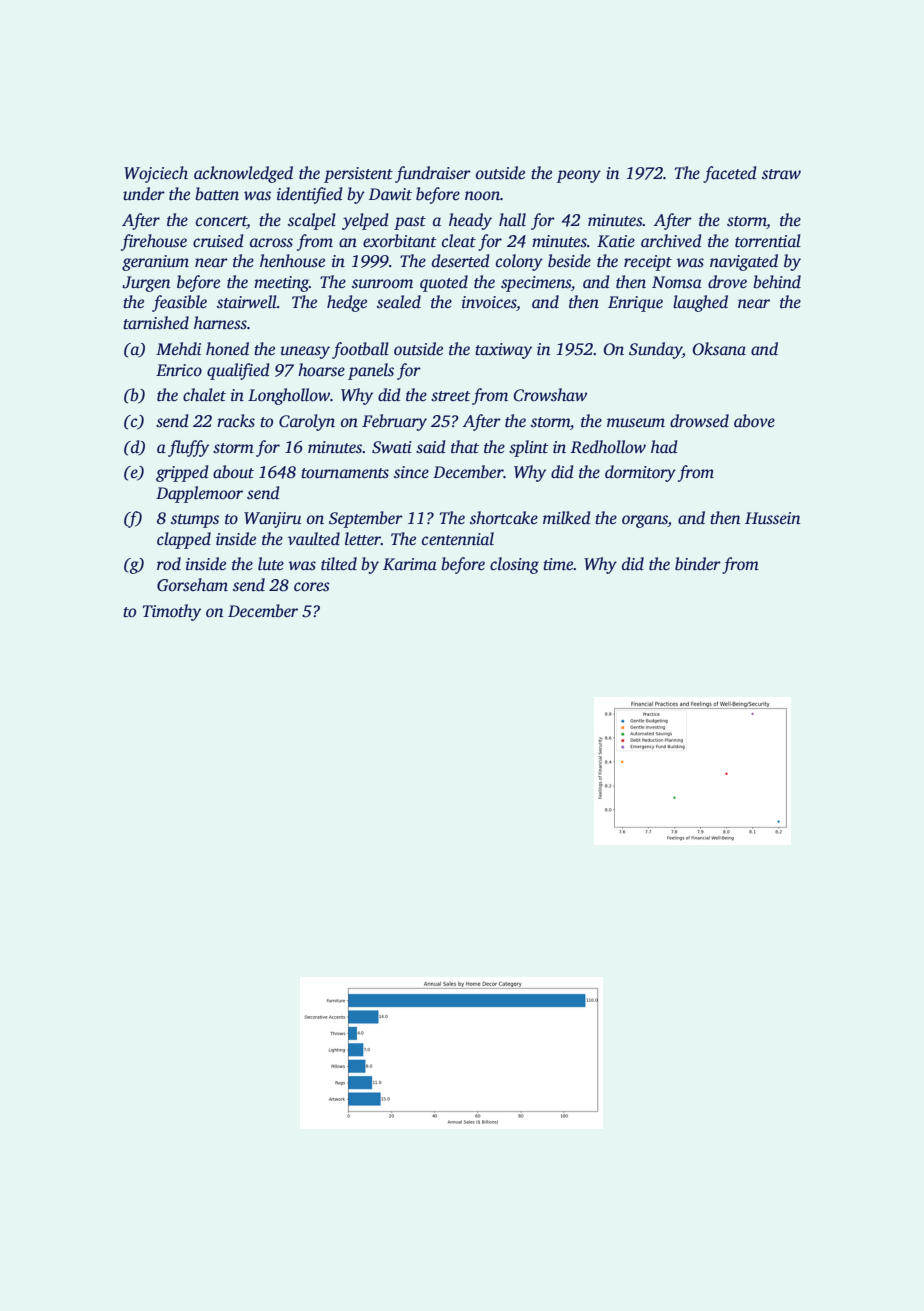  I want to click on centennial, so click(458, 539).
